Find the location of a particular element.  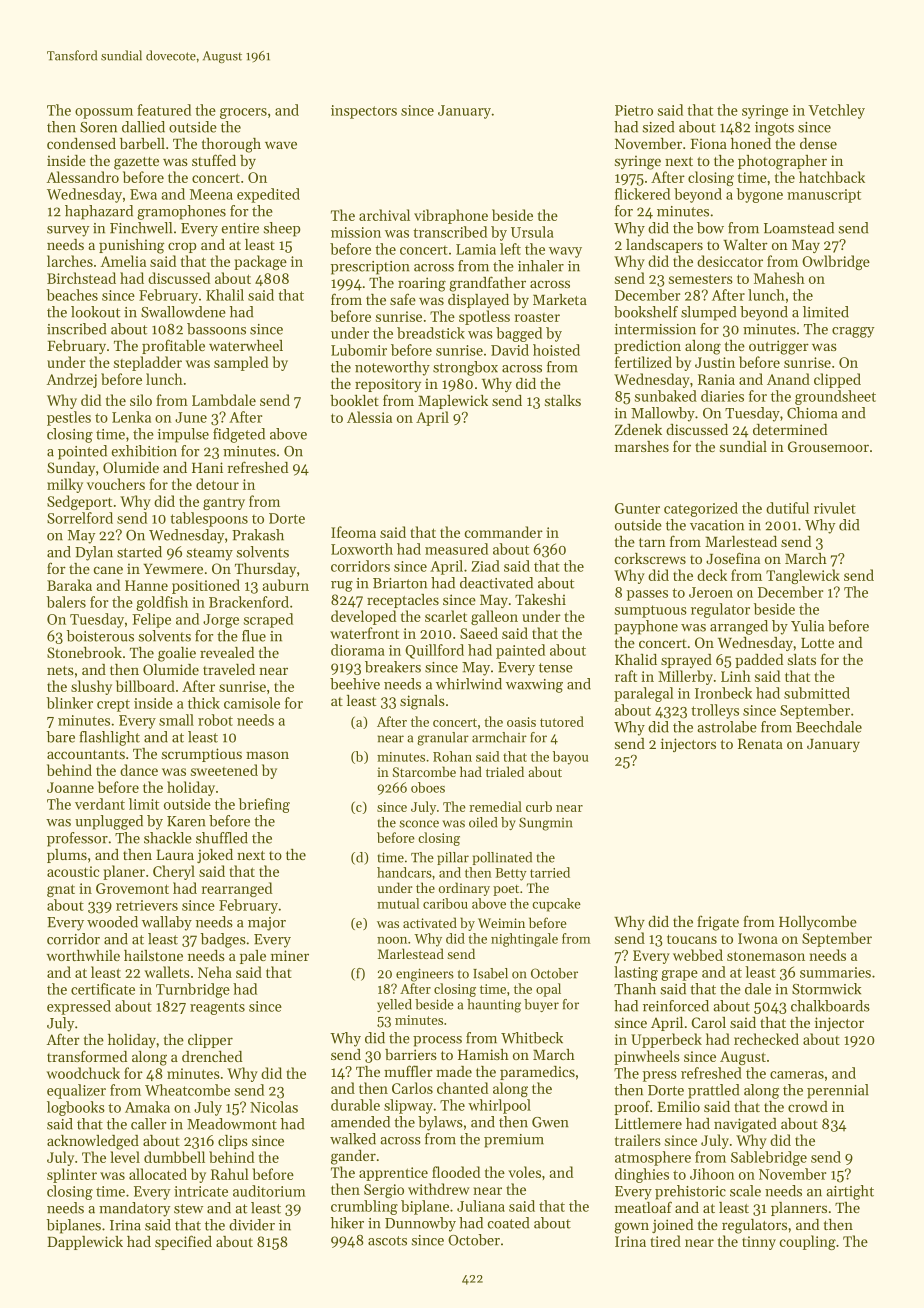

specified is located at coordinates (183, 1242).
